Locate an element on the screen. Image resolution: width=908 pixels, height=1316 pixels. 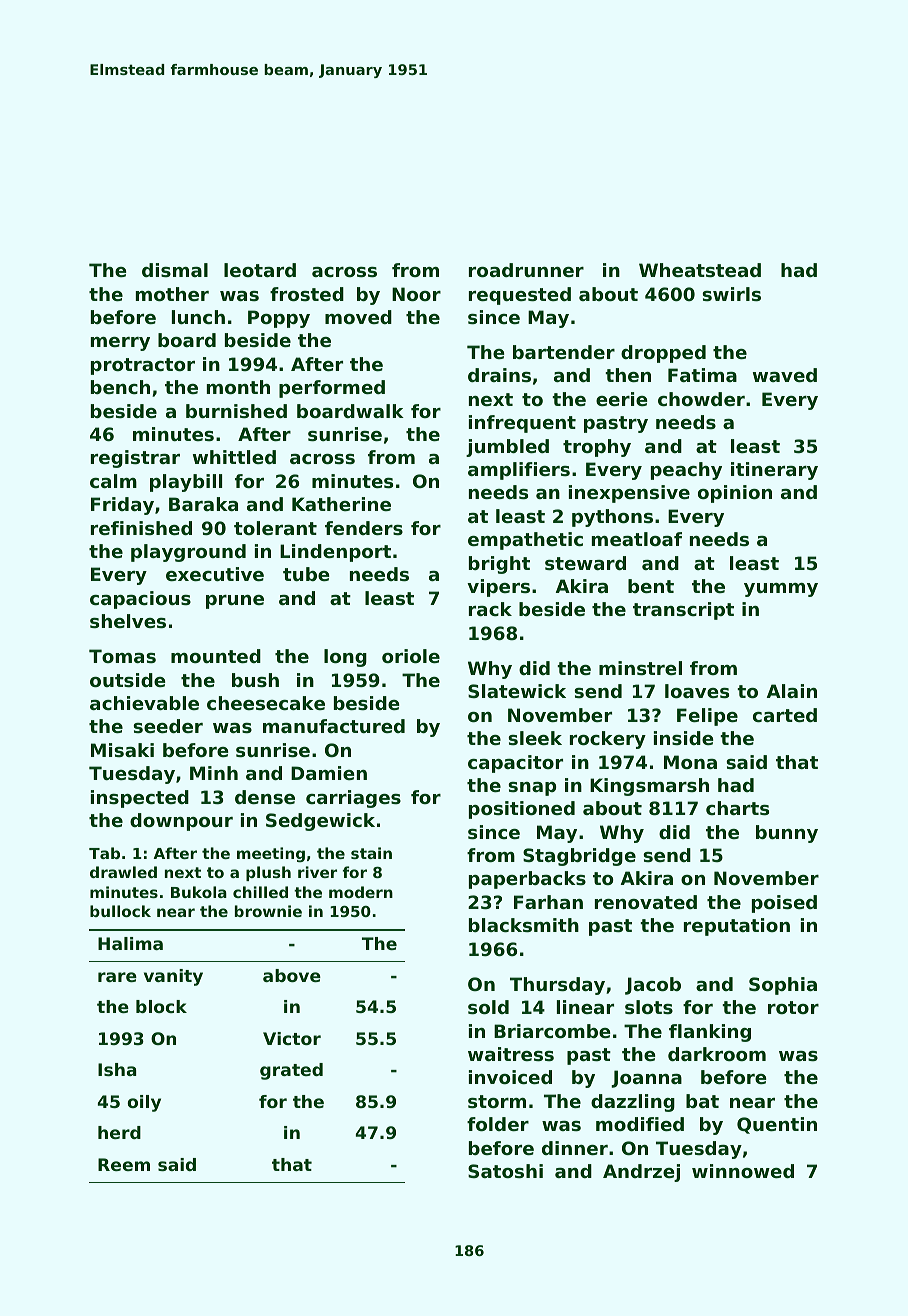
Wheatstead is located at coordinates (700, 270).
